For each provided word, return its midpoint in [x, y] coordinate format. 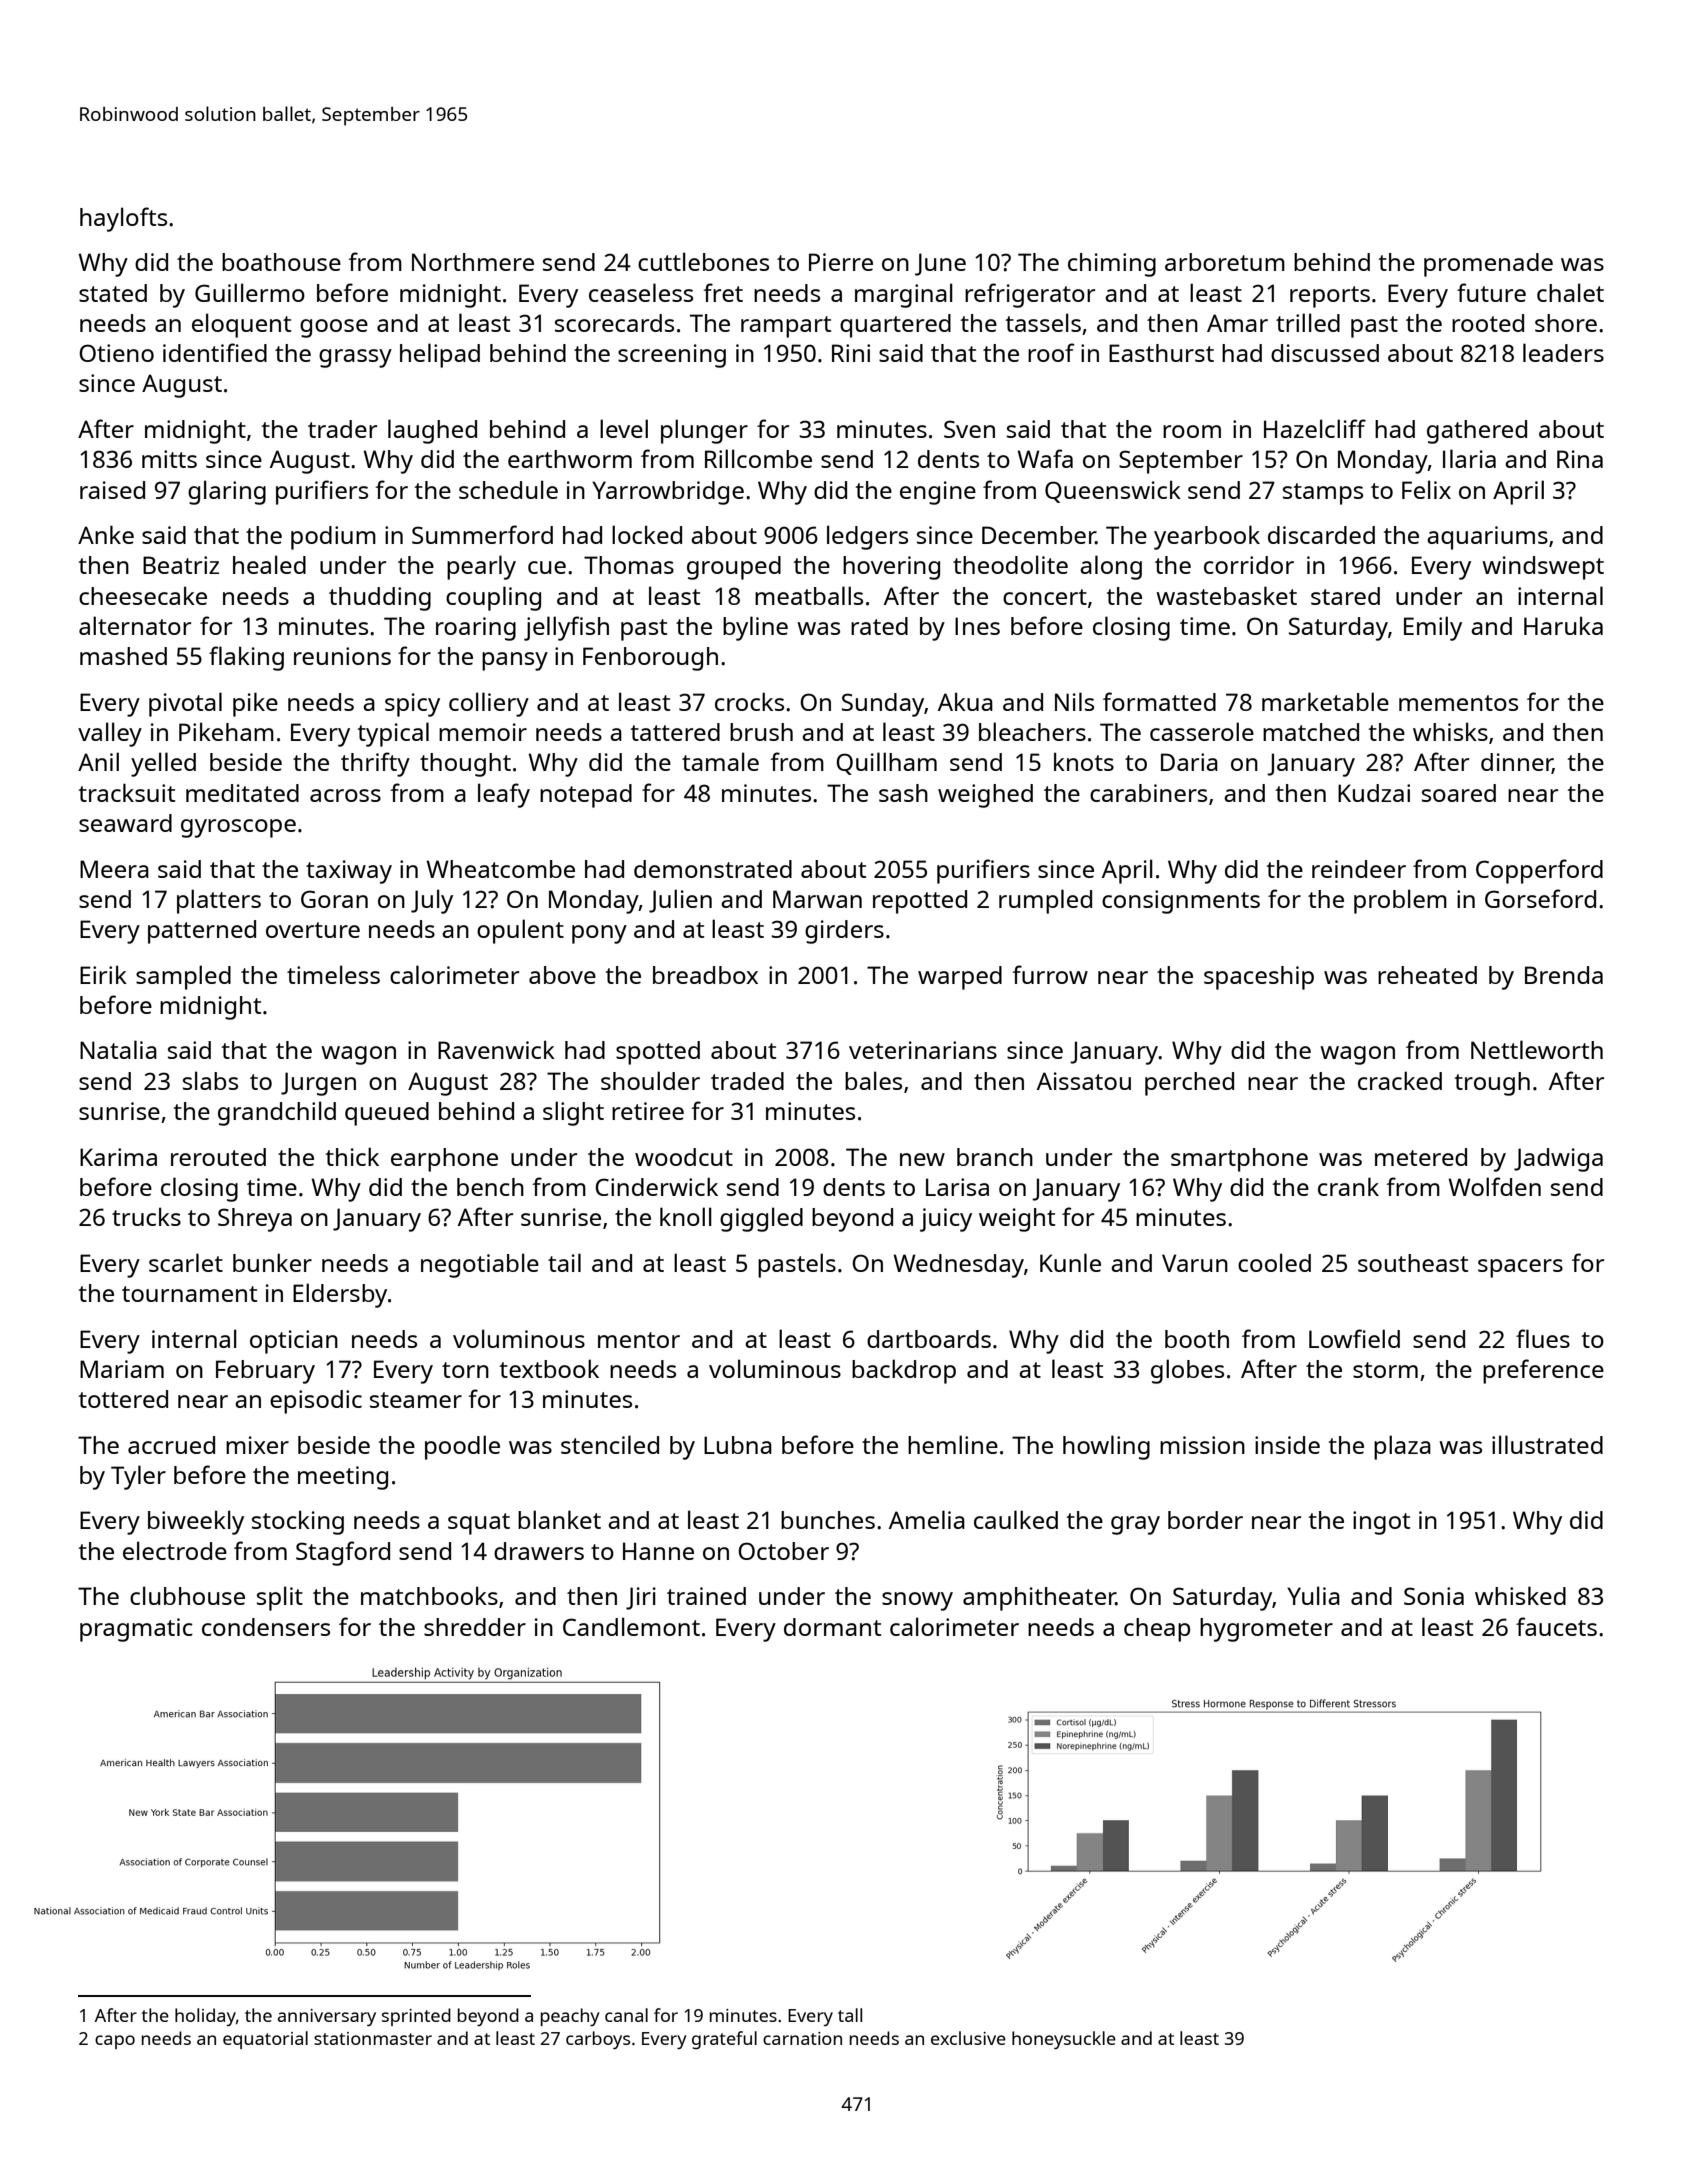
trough [1492, 1084]
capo [115, 2042]
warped [960, 978]
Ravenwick [496, 1050]
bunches [828, 1520]
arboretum [1225, 262]
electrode [175, 1550]
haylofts [123, 219]
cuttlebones [703, 261]
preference [1543, 1371]
